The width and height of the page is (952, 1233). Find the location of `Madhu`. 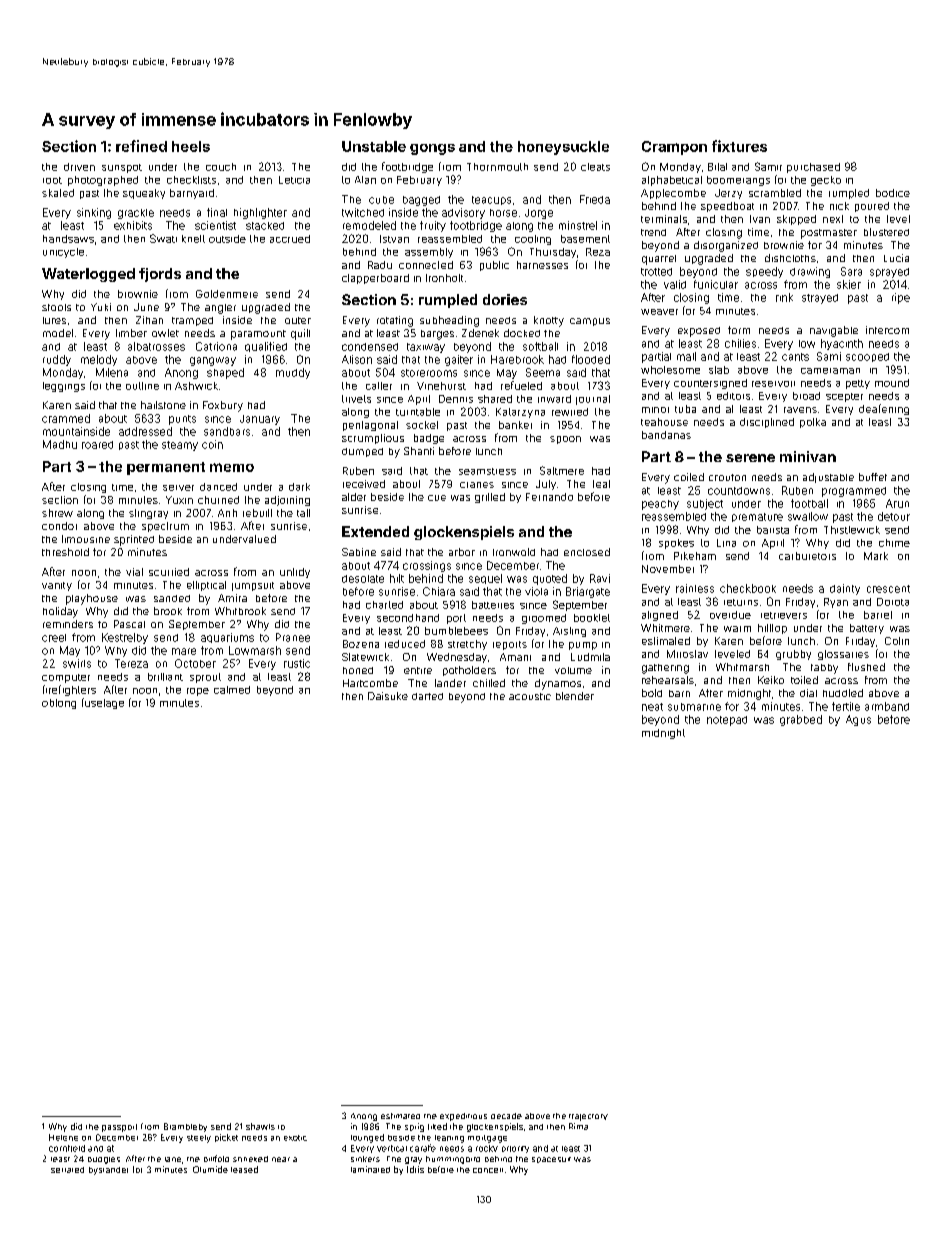

Madhu is located at coordinates (60, 444).
